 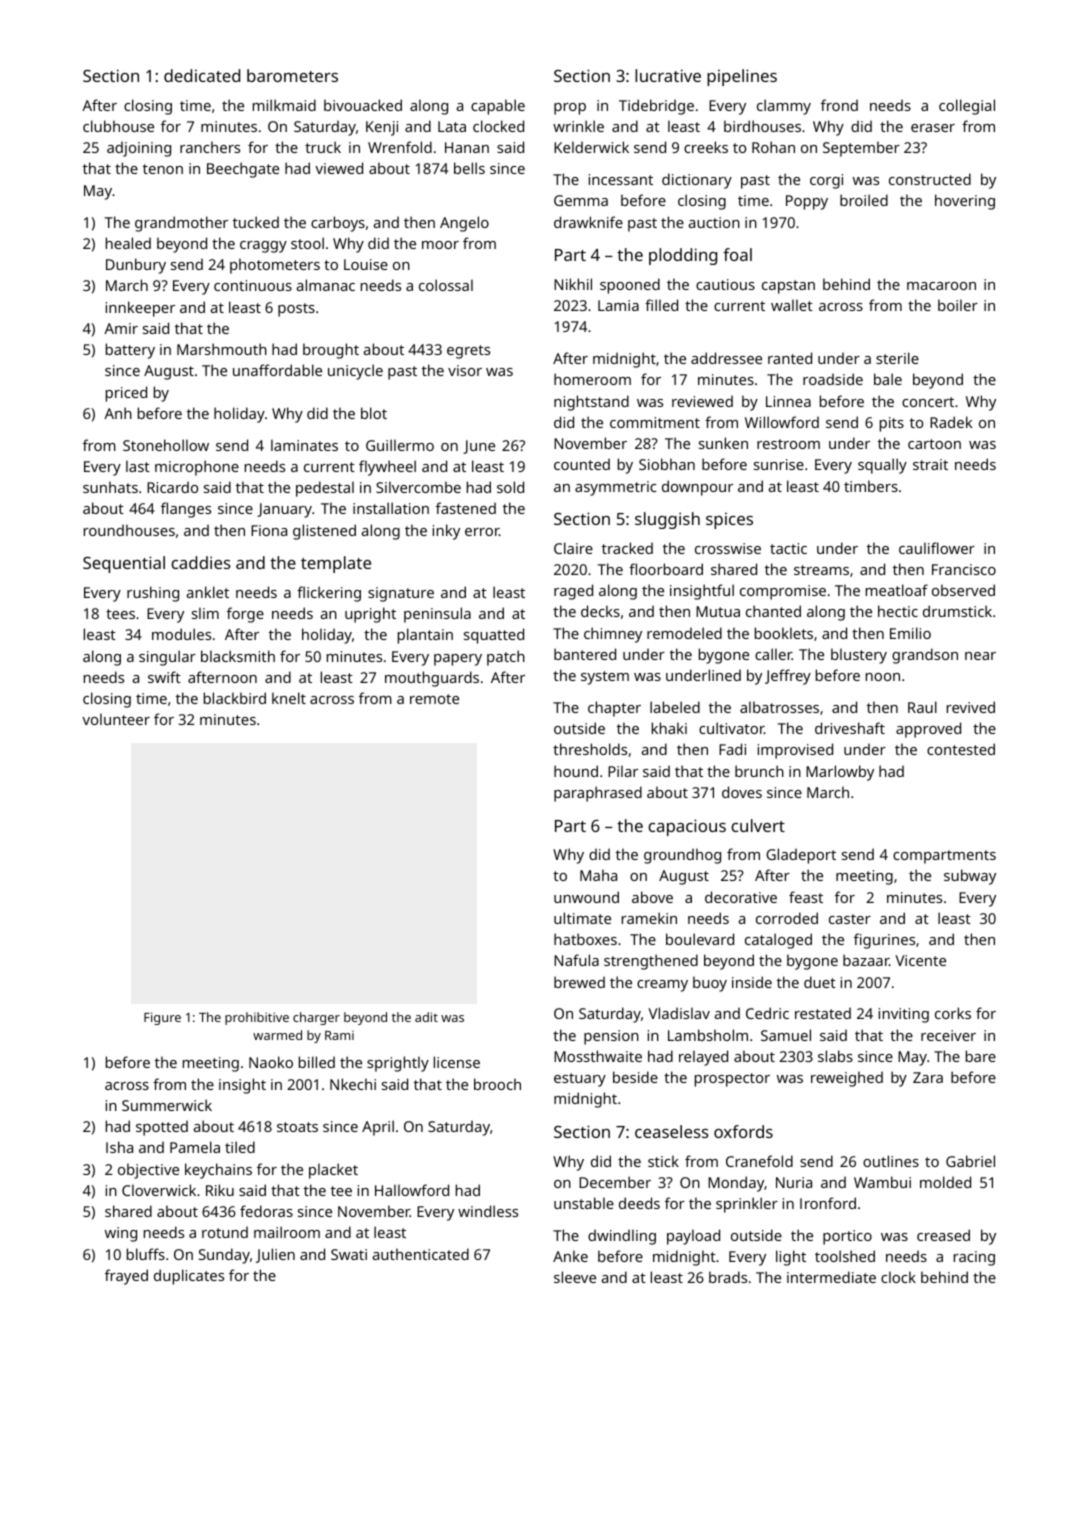 I want to click on volunteer, so click(x=116, y=719).
